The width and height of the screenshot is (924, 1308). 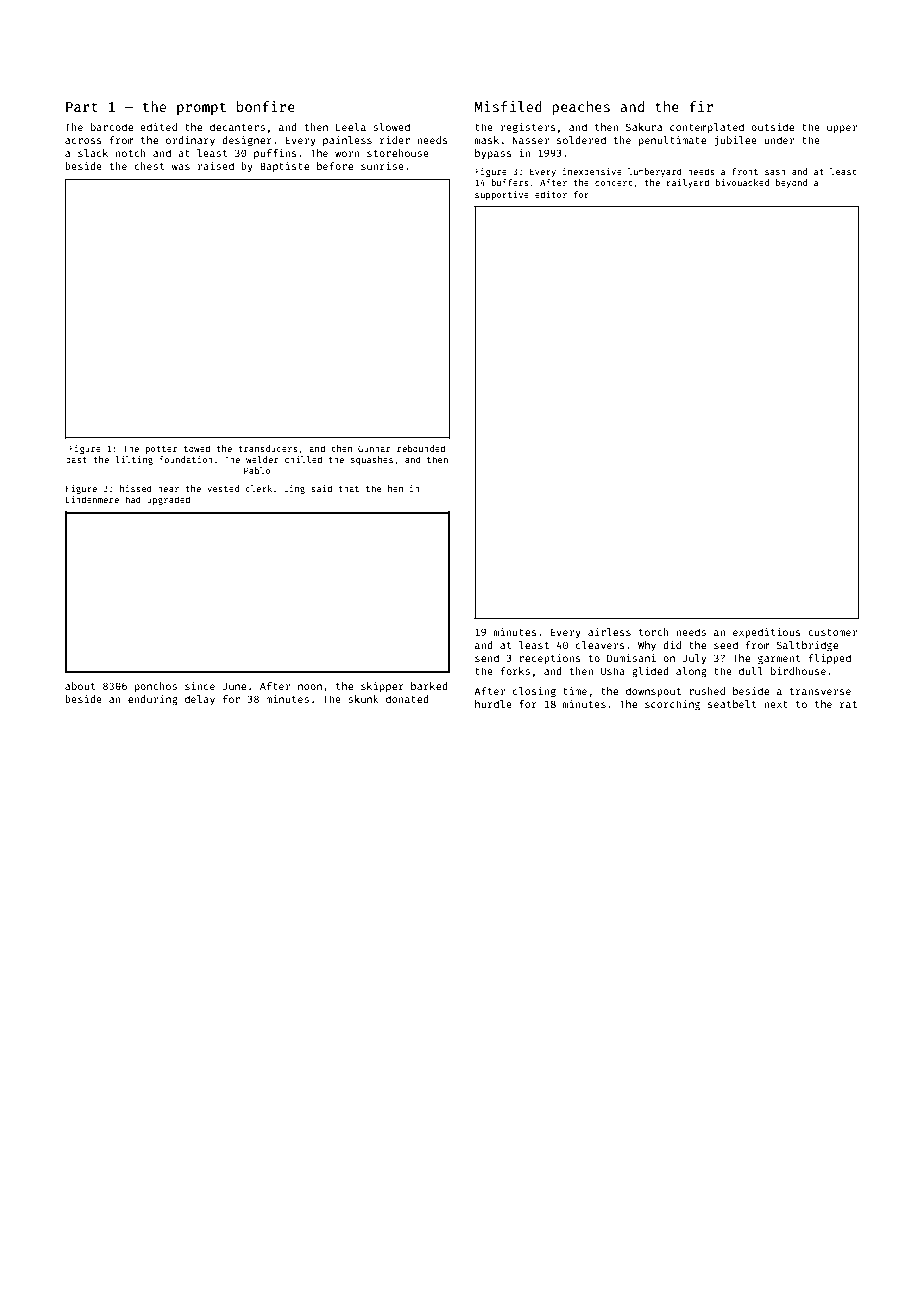 I want to click on ponchos, so click(x=156, y=687).
